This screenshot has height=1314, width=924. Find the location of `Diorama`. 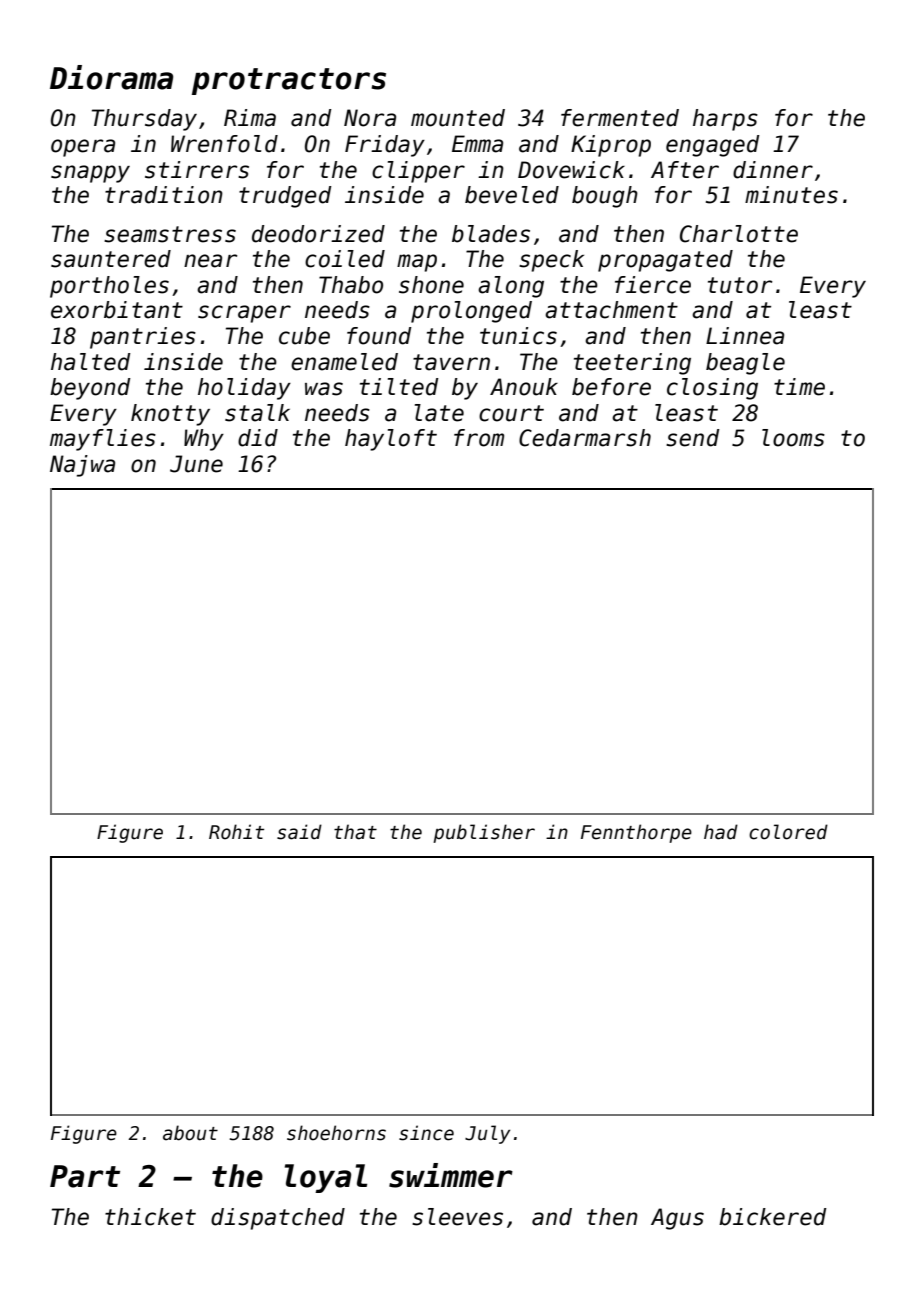

Diorama is located at coordinates (111, 77).
